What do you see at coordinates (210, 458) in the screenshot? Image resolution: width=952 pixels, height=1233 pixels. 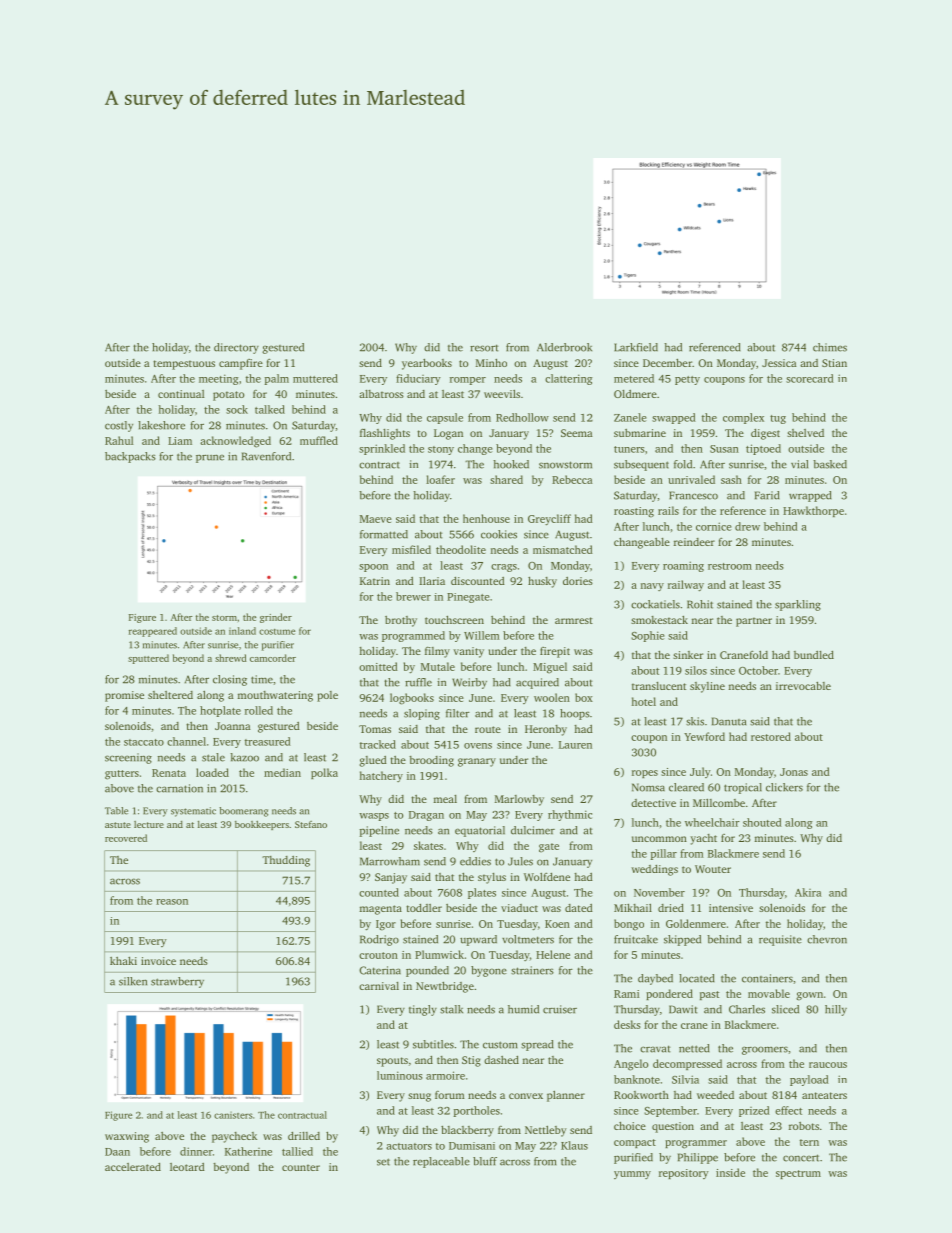 I see `prune` at bounding box center [210, 458].
